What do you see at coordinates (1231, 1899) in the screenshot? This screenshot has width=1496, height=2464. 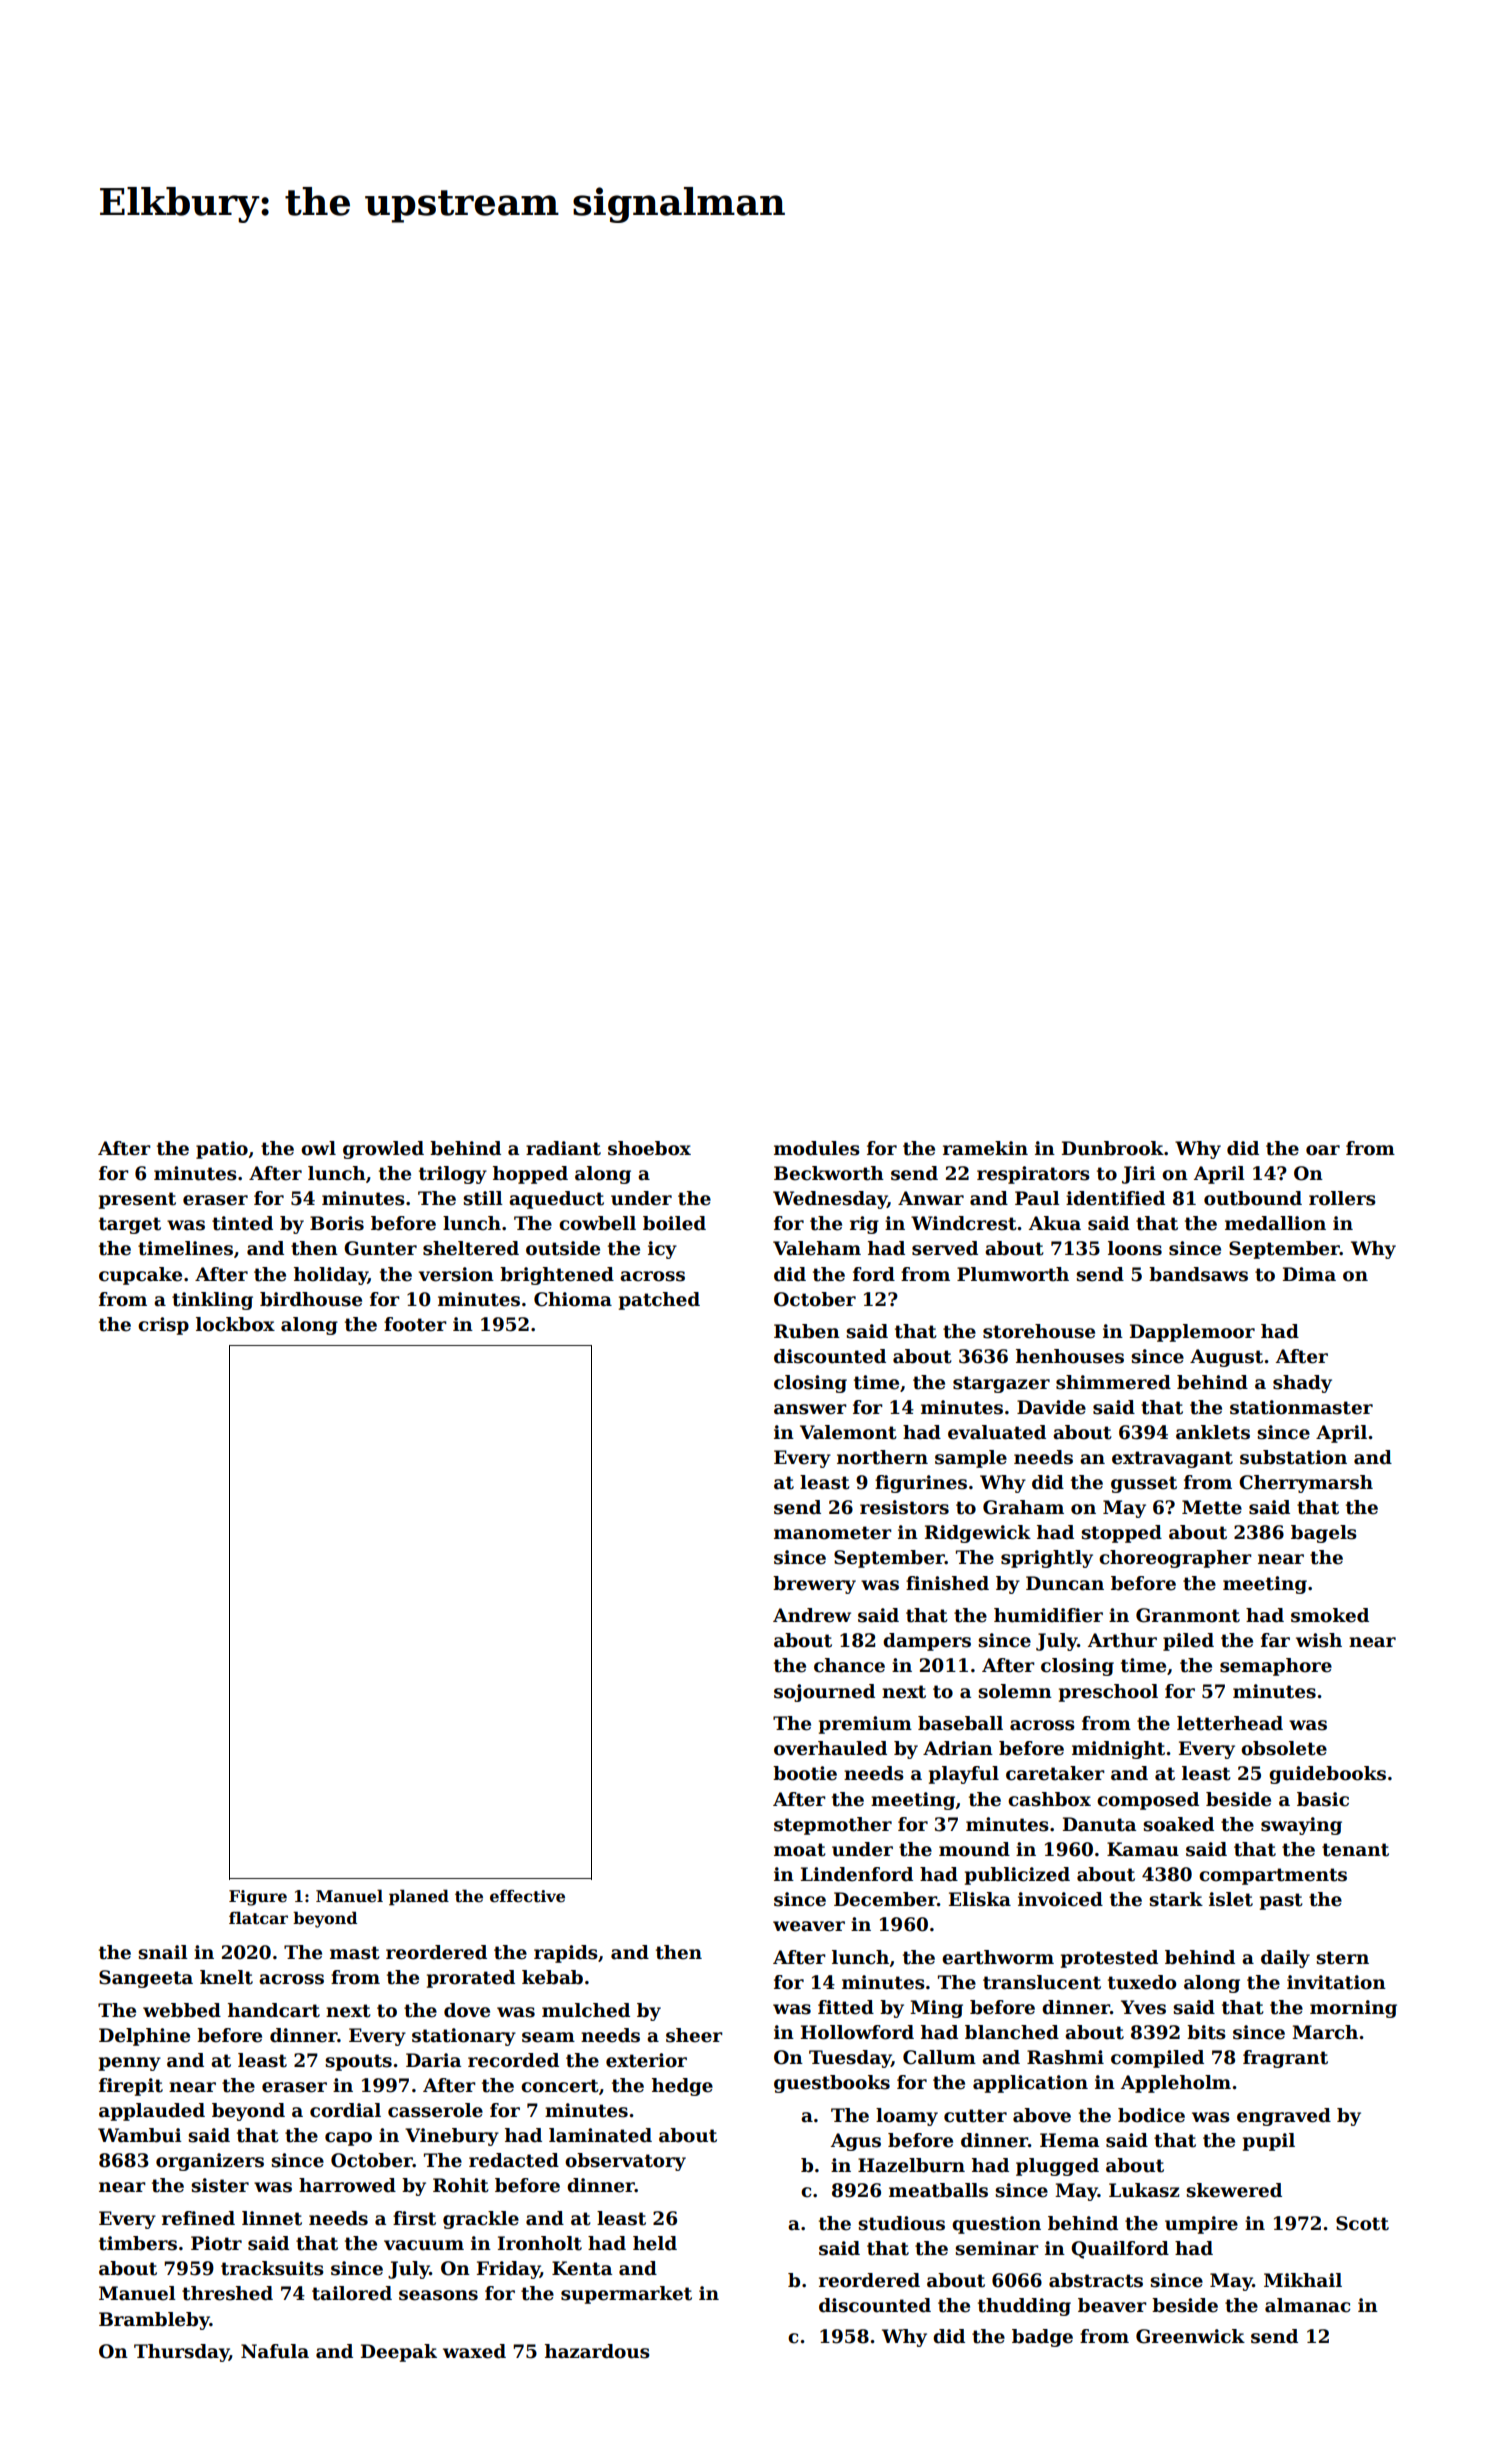 I see `islet` at bounding box center [1231, 1899].
